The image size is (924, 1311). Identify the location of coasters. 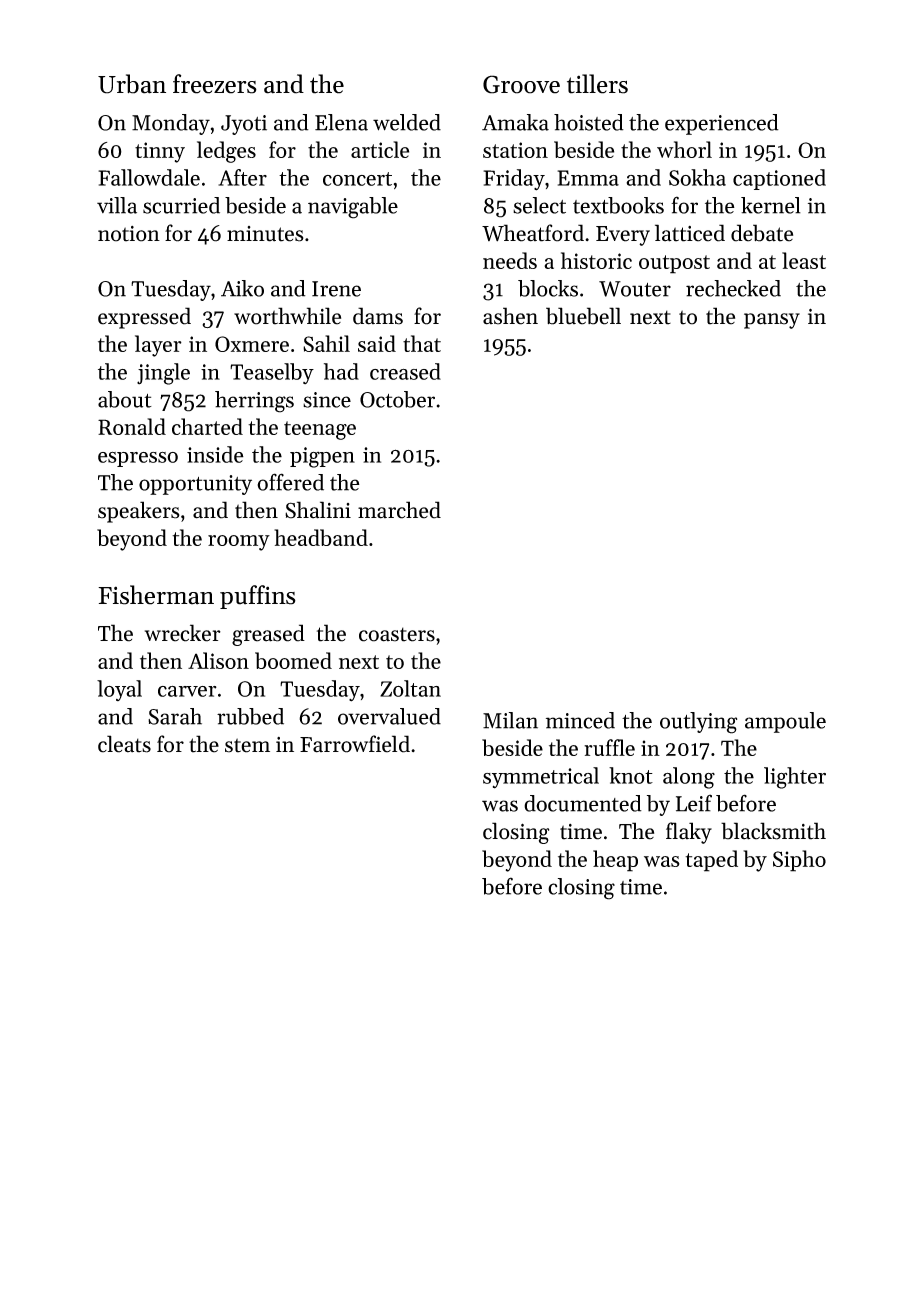
(397, 634).
